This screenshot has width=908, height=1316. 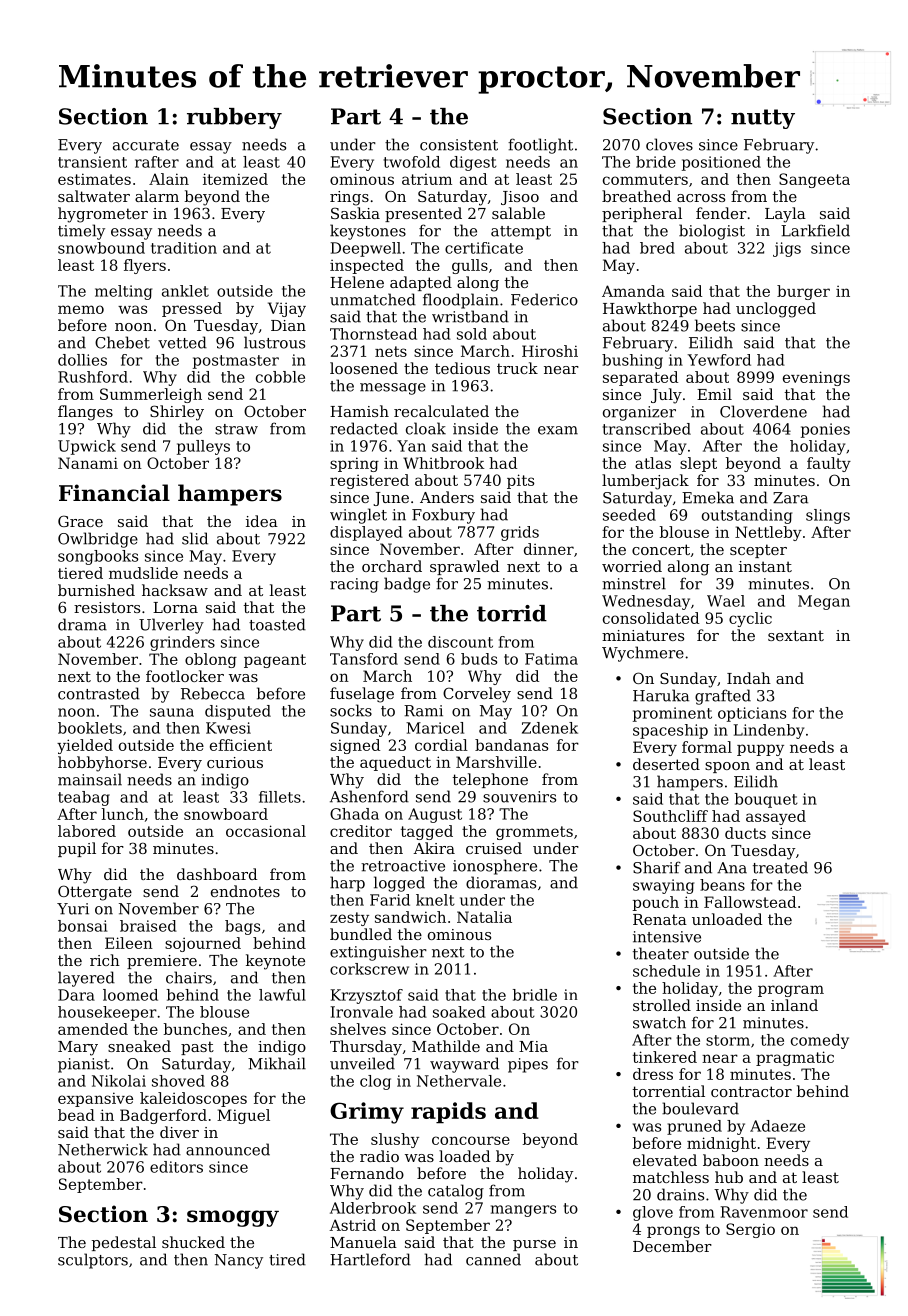 I want to click on nutty, so click(x=763, y=119).
